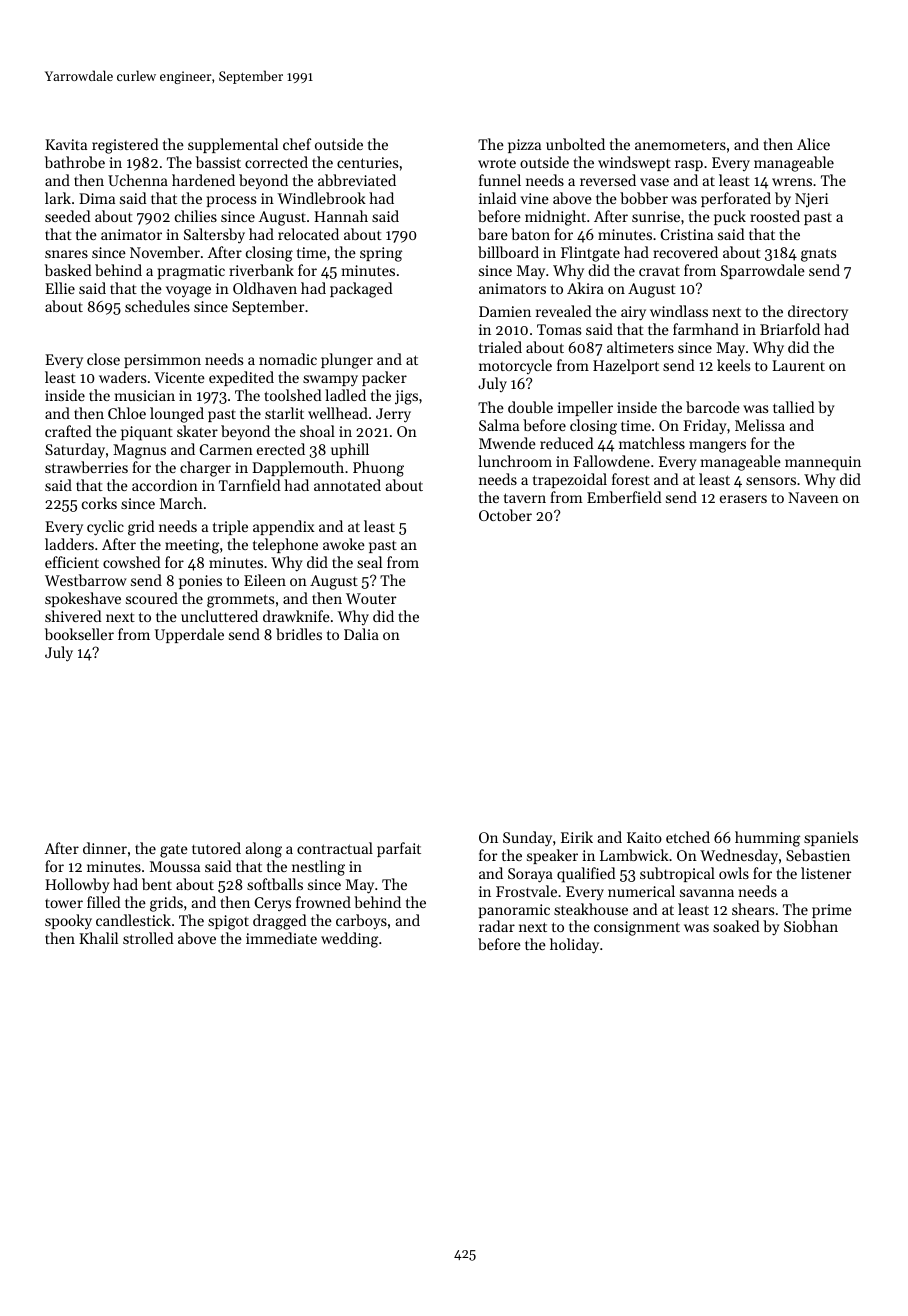 Image resolution: width=908 pixels, height=1316 pixels. What do you see at coordinates (361, 634) in the screenshot?
I see `Dalia` at bounding box center [361, 634].
